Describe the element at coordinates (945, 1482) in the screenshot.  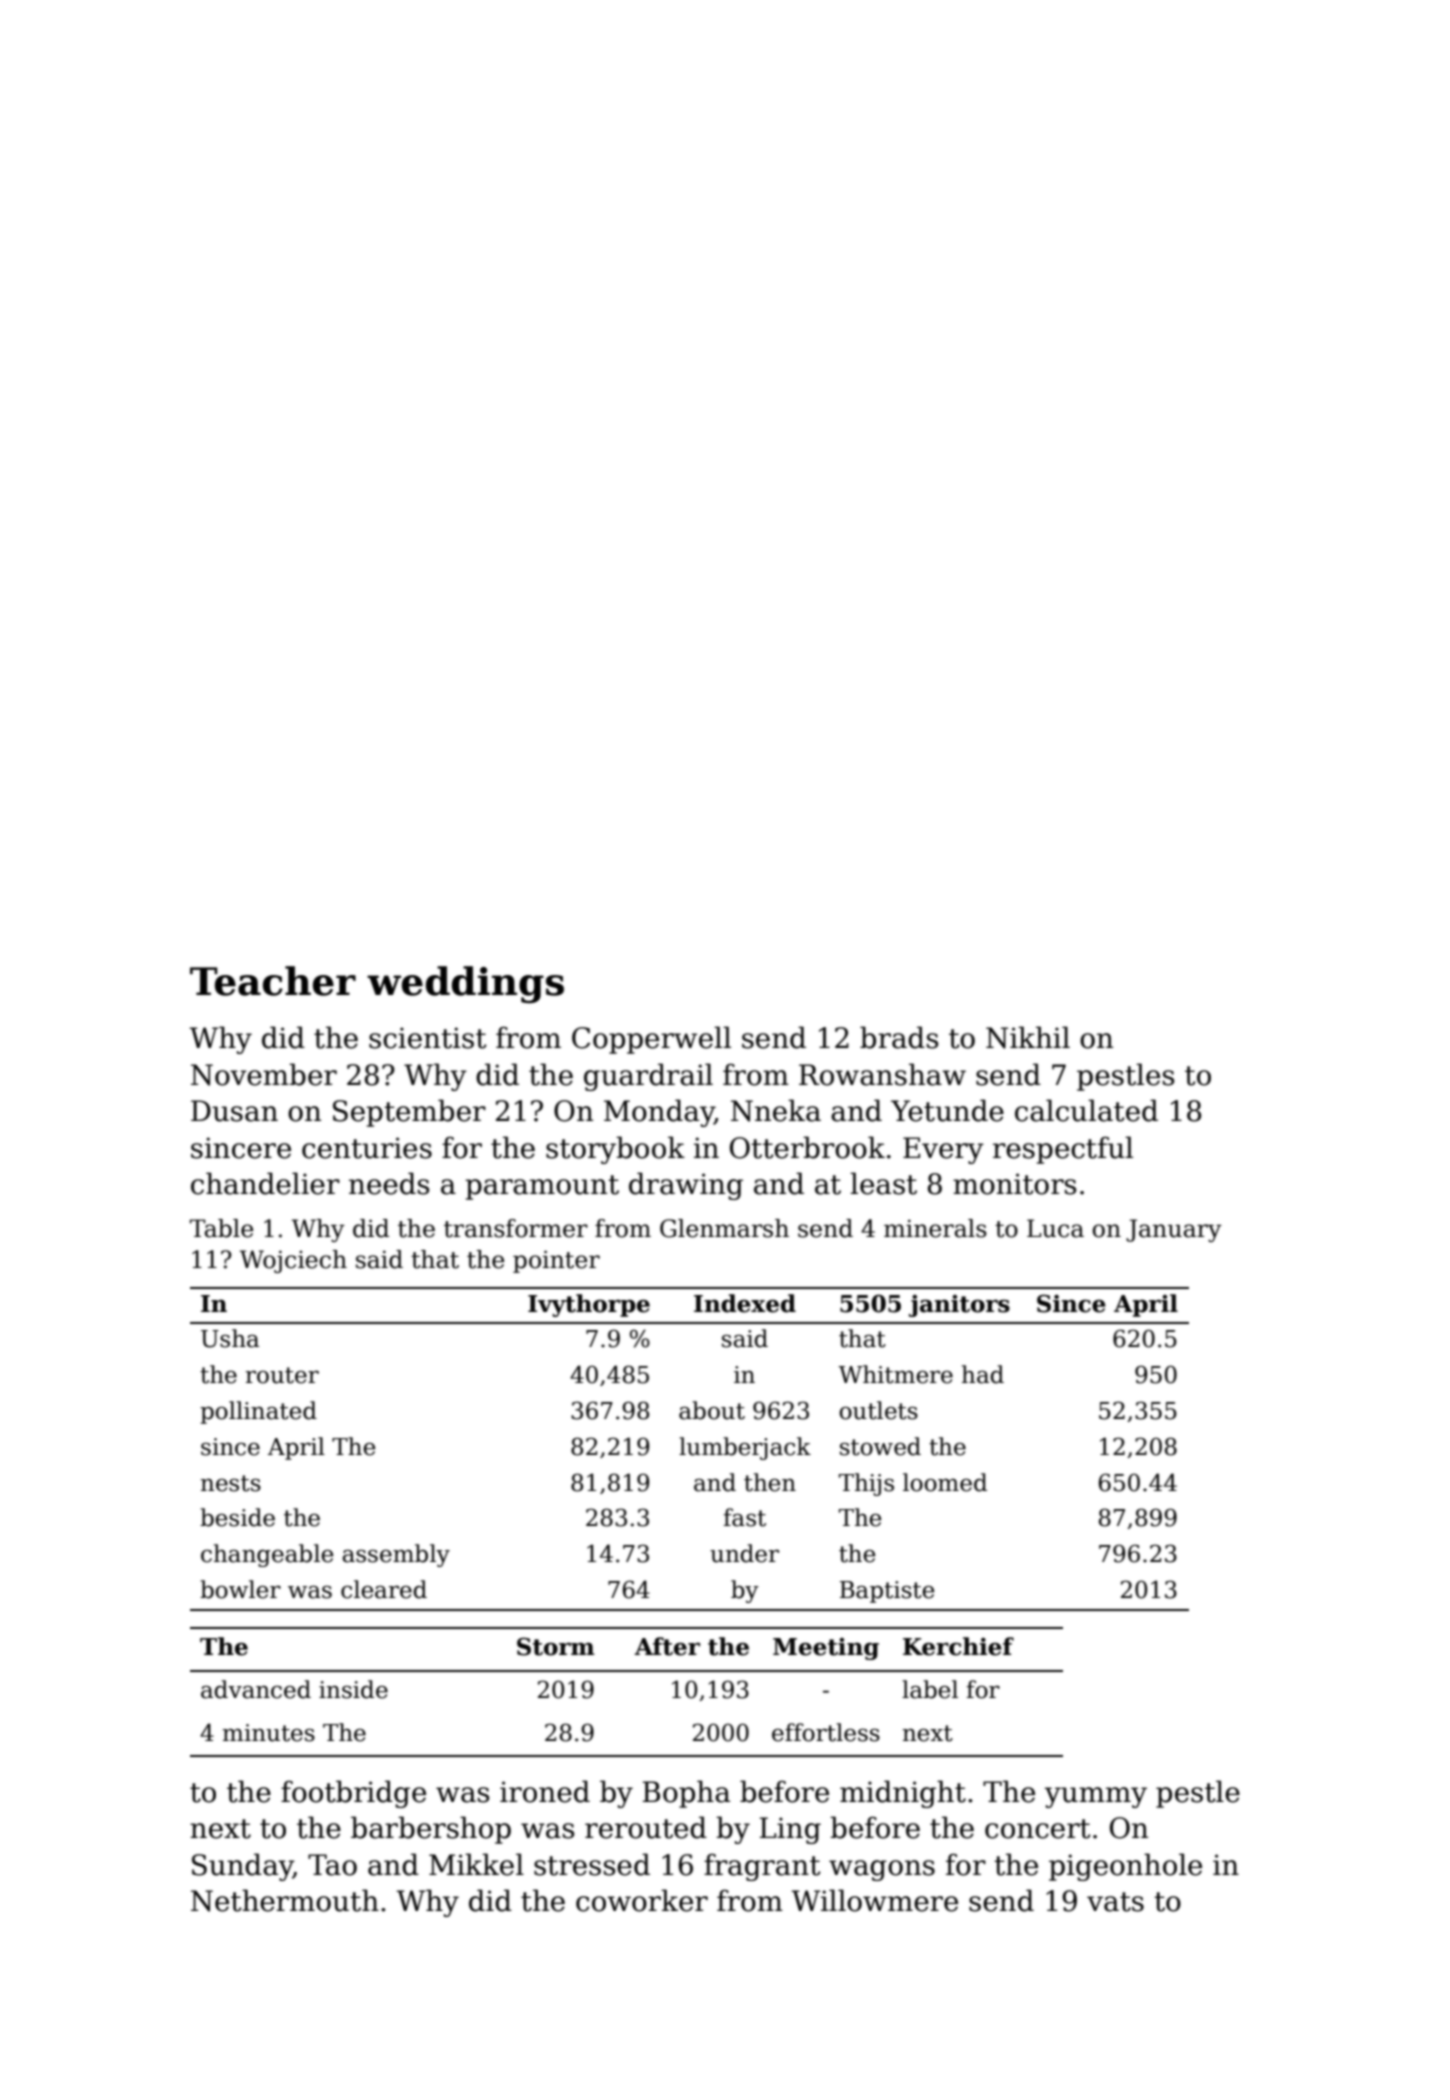
I see `loomed` at that location.
